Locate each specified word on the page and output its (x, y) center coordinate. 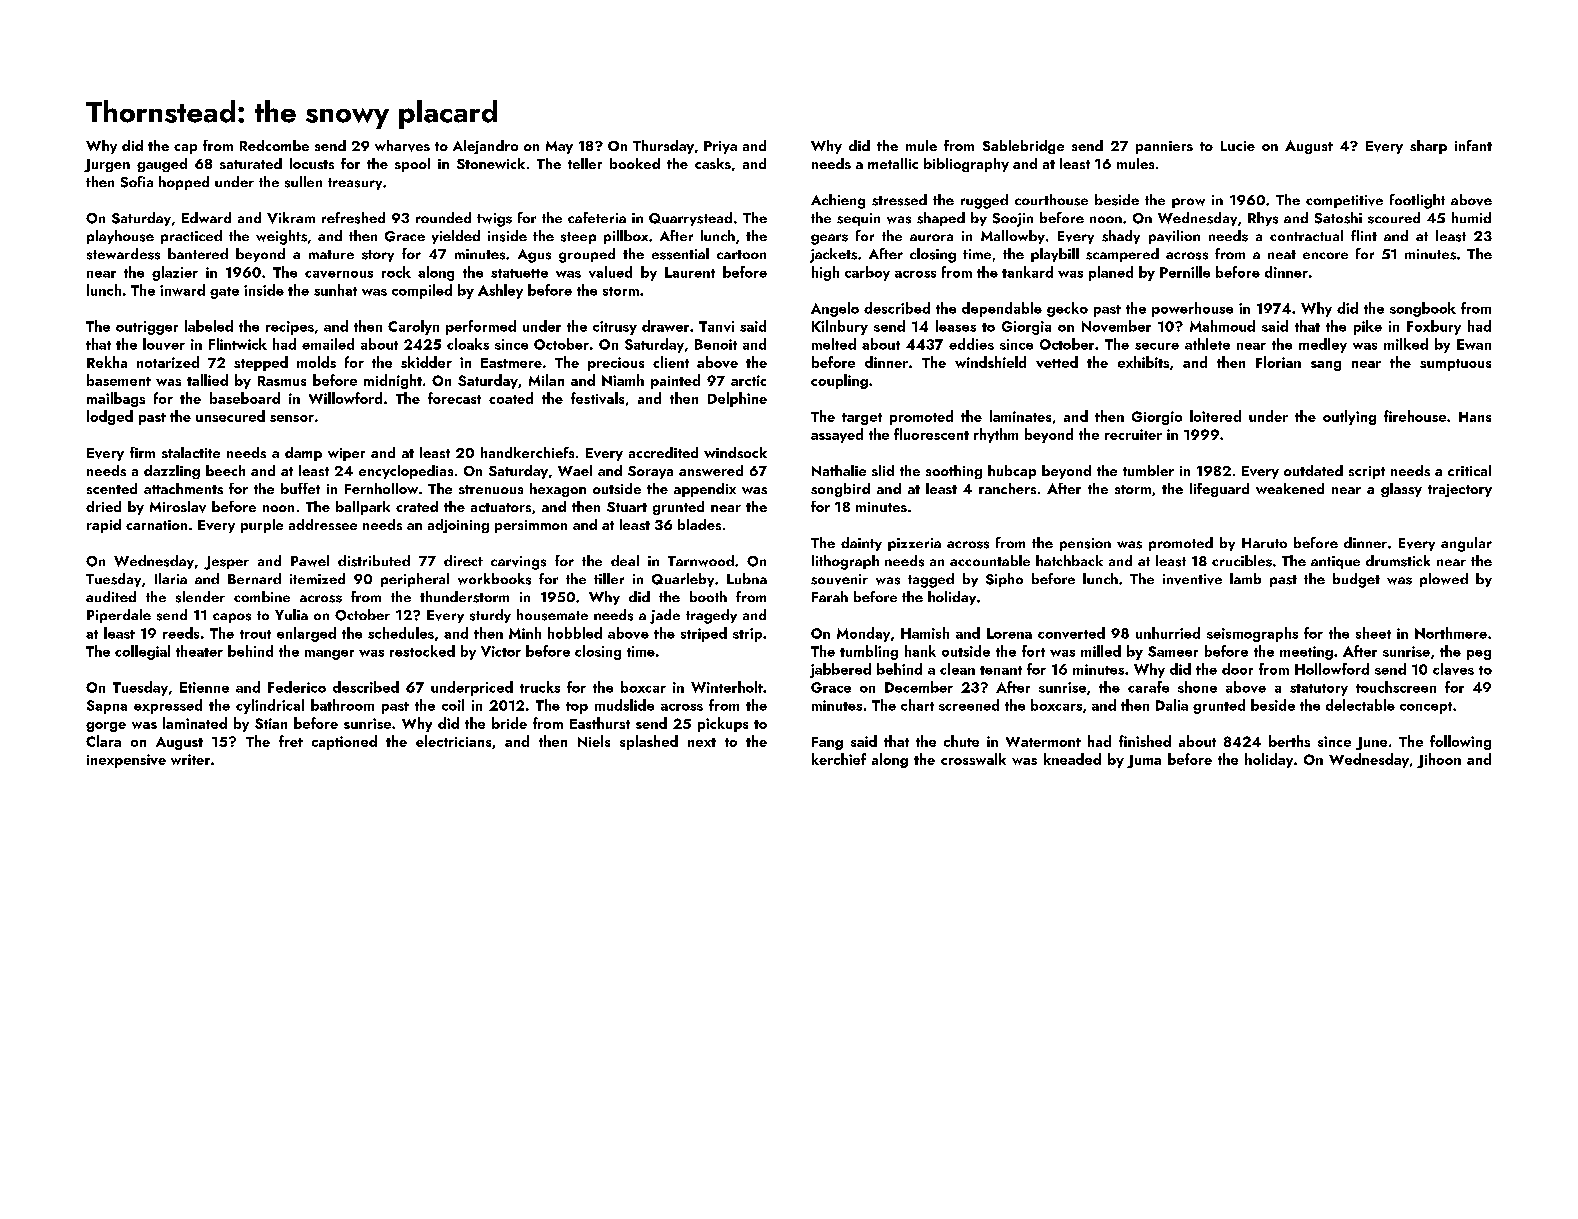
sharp (1428, 147)
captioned (344, 742)
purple (262, 526)
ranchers (1007, 488)
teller (585, 163)
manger (329, 655)
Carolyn (413, 327)
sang (1326, 366)
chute (961, 741)
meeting (1306, 653)
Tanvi (716, 326)
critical (1469, 470)
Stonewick (491, 163)
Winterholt (727, 687)
